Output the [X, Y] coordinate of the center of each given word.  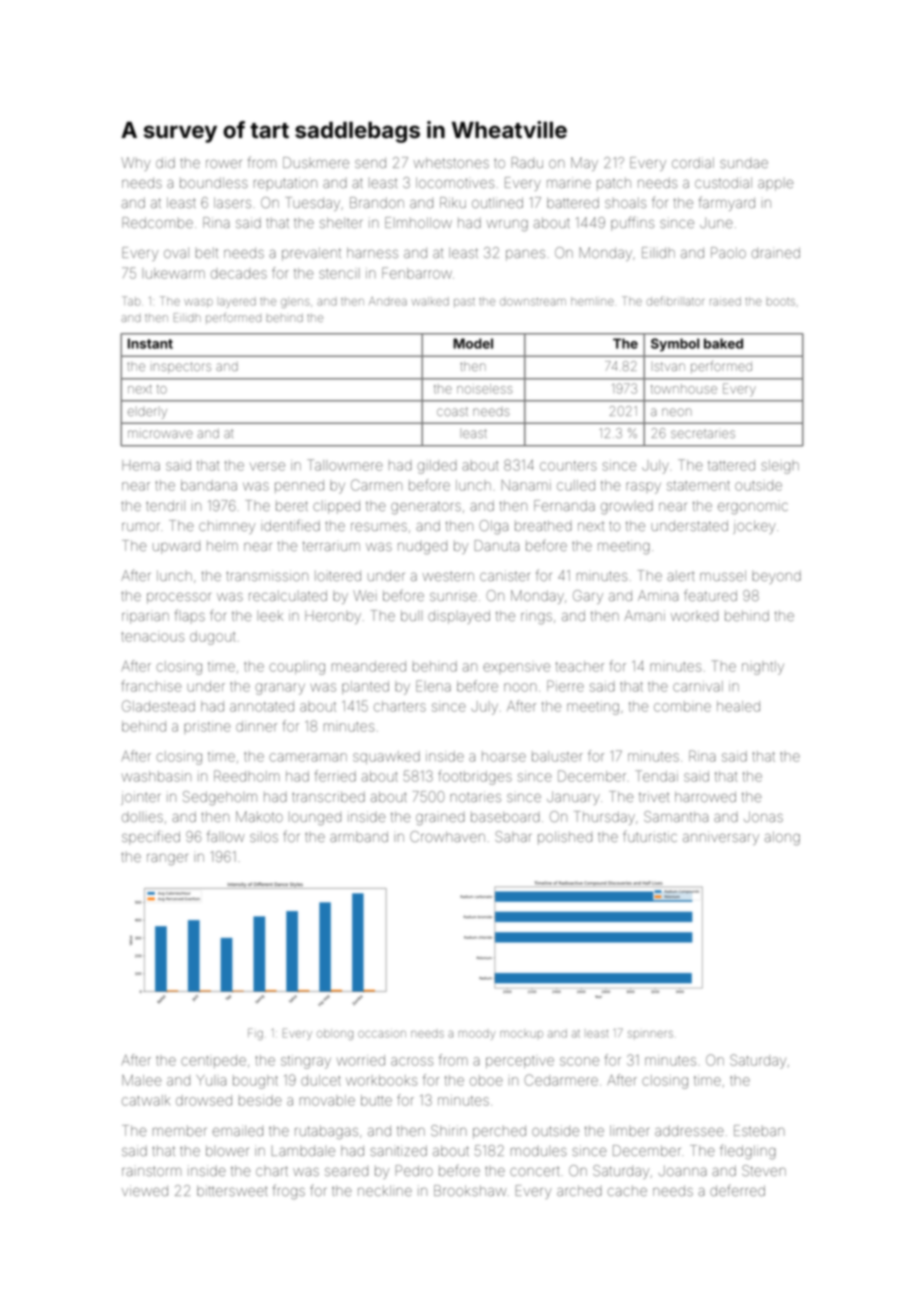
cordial [693, 162]
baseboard [505, 817]
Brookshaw [470, 1190]
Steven [764, 1170]
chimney [227, 527]
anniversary [721, 838]
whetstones [451, 162]
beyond [776, 577]
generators [426, 507]
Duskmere [316, 162]
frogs [289, 1191]
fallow [225, 836]
